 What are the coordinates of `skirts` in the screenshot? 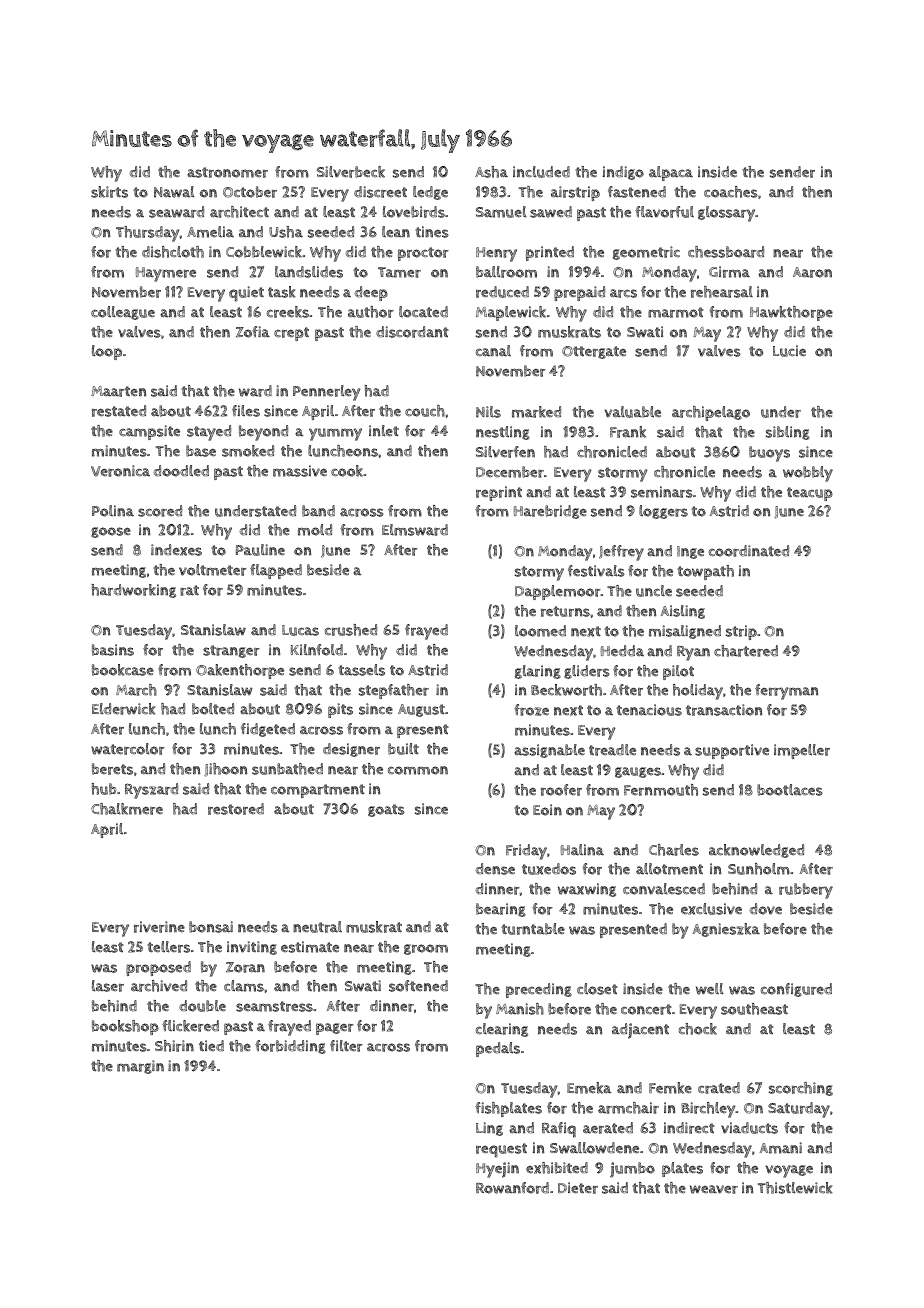 It's located at (109, 192).
